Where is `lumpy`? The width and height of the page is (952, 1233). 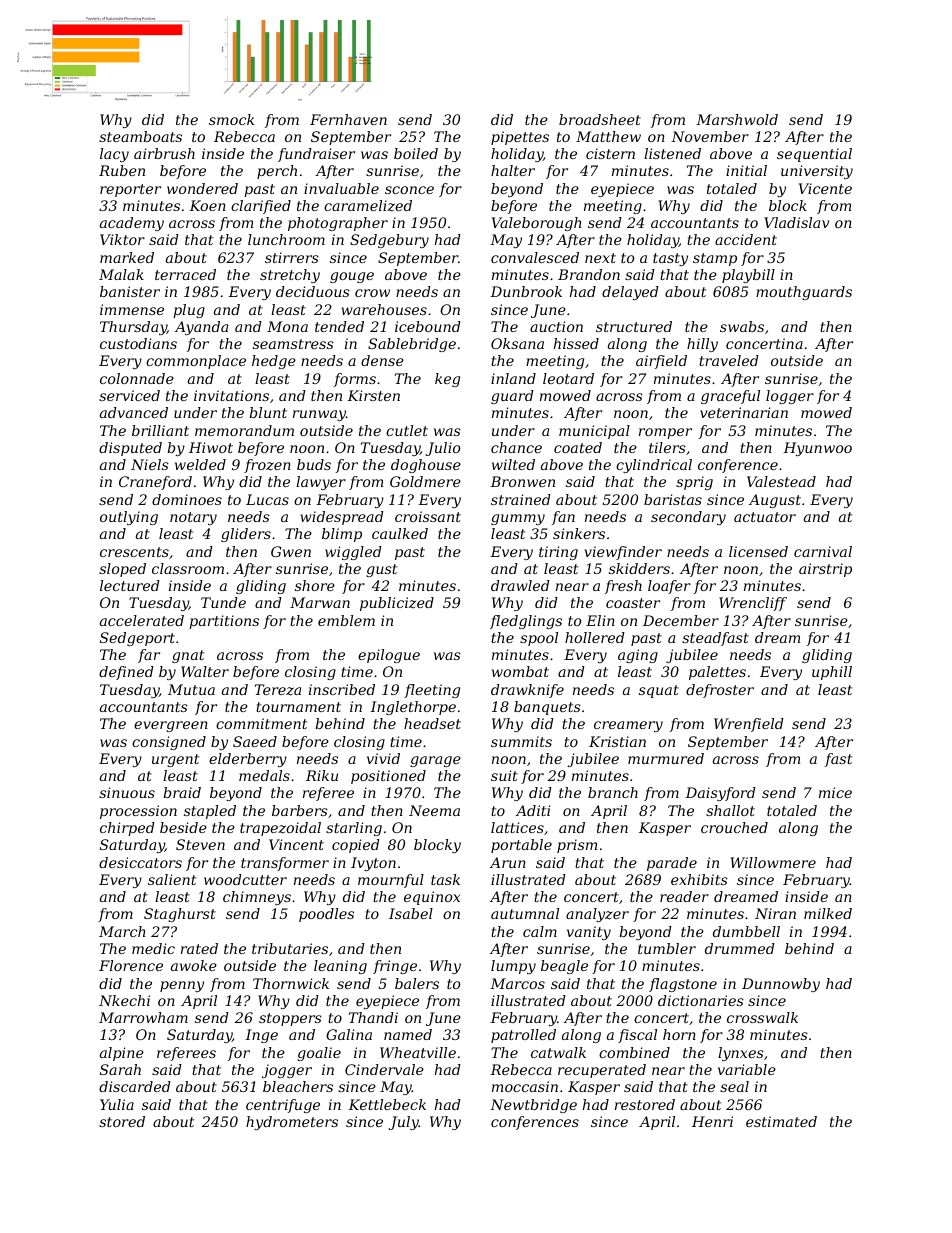
lumpy is located at coordinates (513, 967).
